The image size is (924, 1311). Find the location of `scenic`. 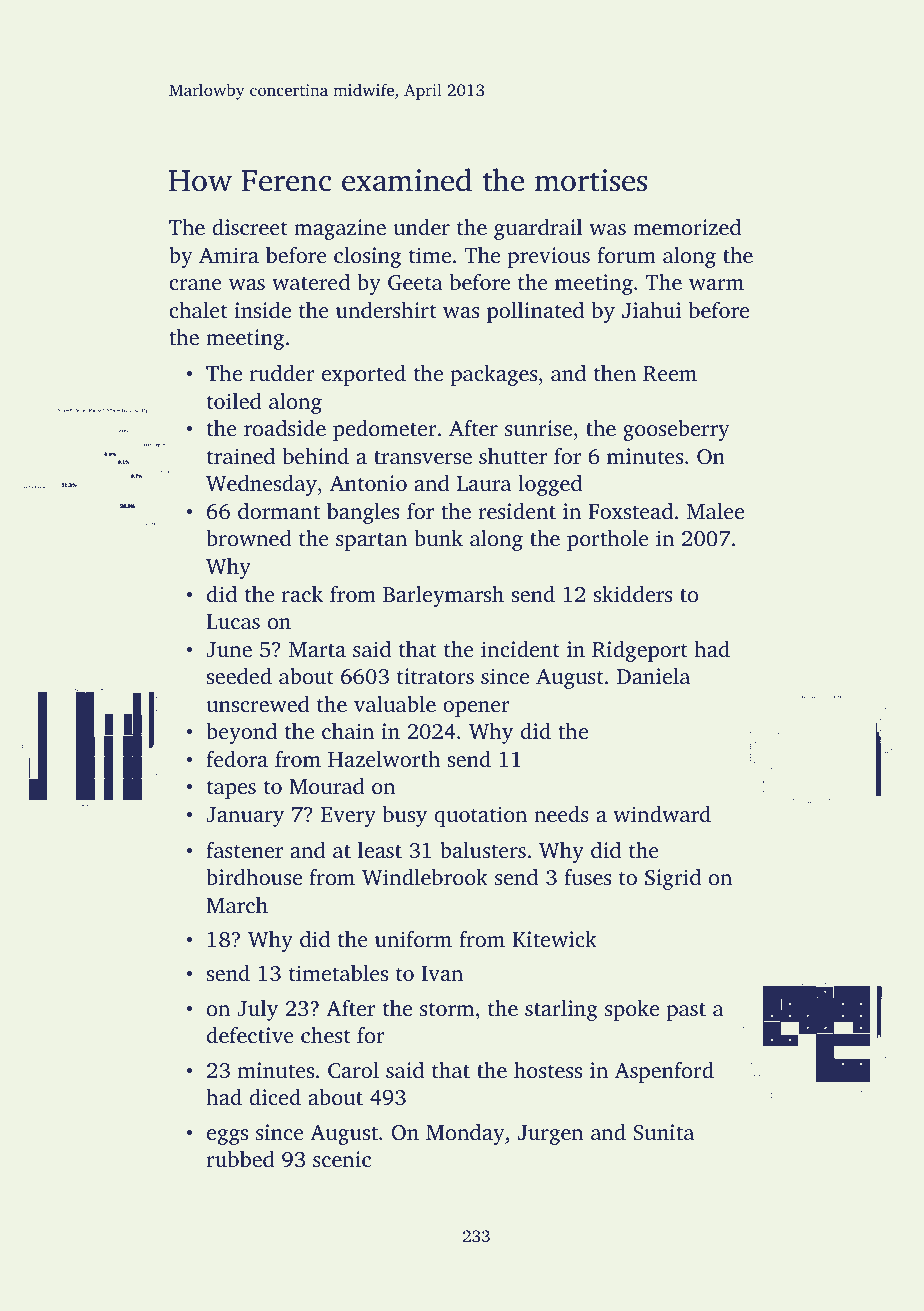

scenic is located at coordinates (342, 1159).
